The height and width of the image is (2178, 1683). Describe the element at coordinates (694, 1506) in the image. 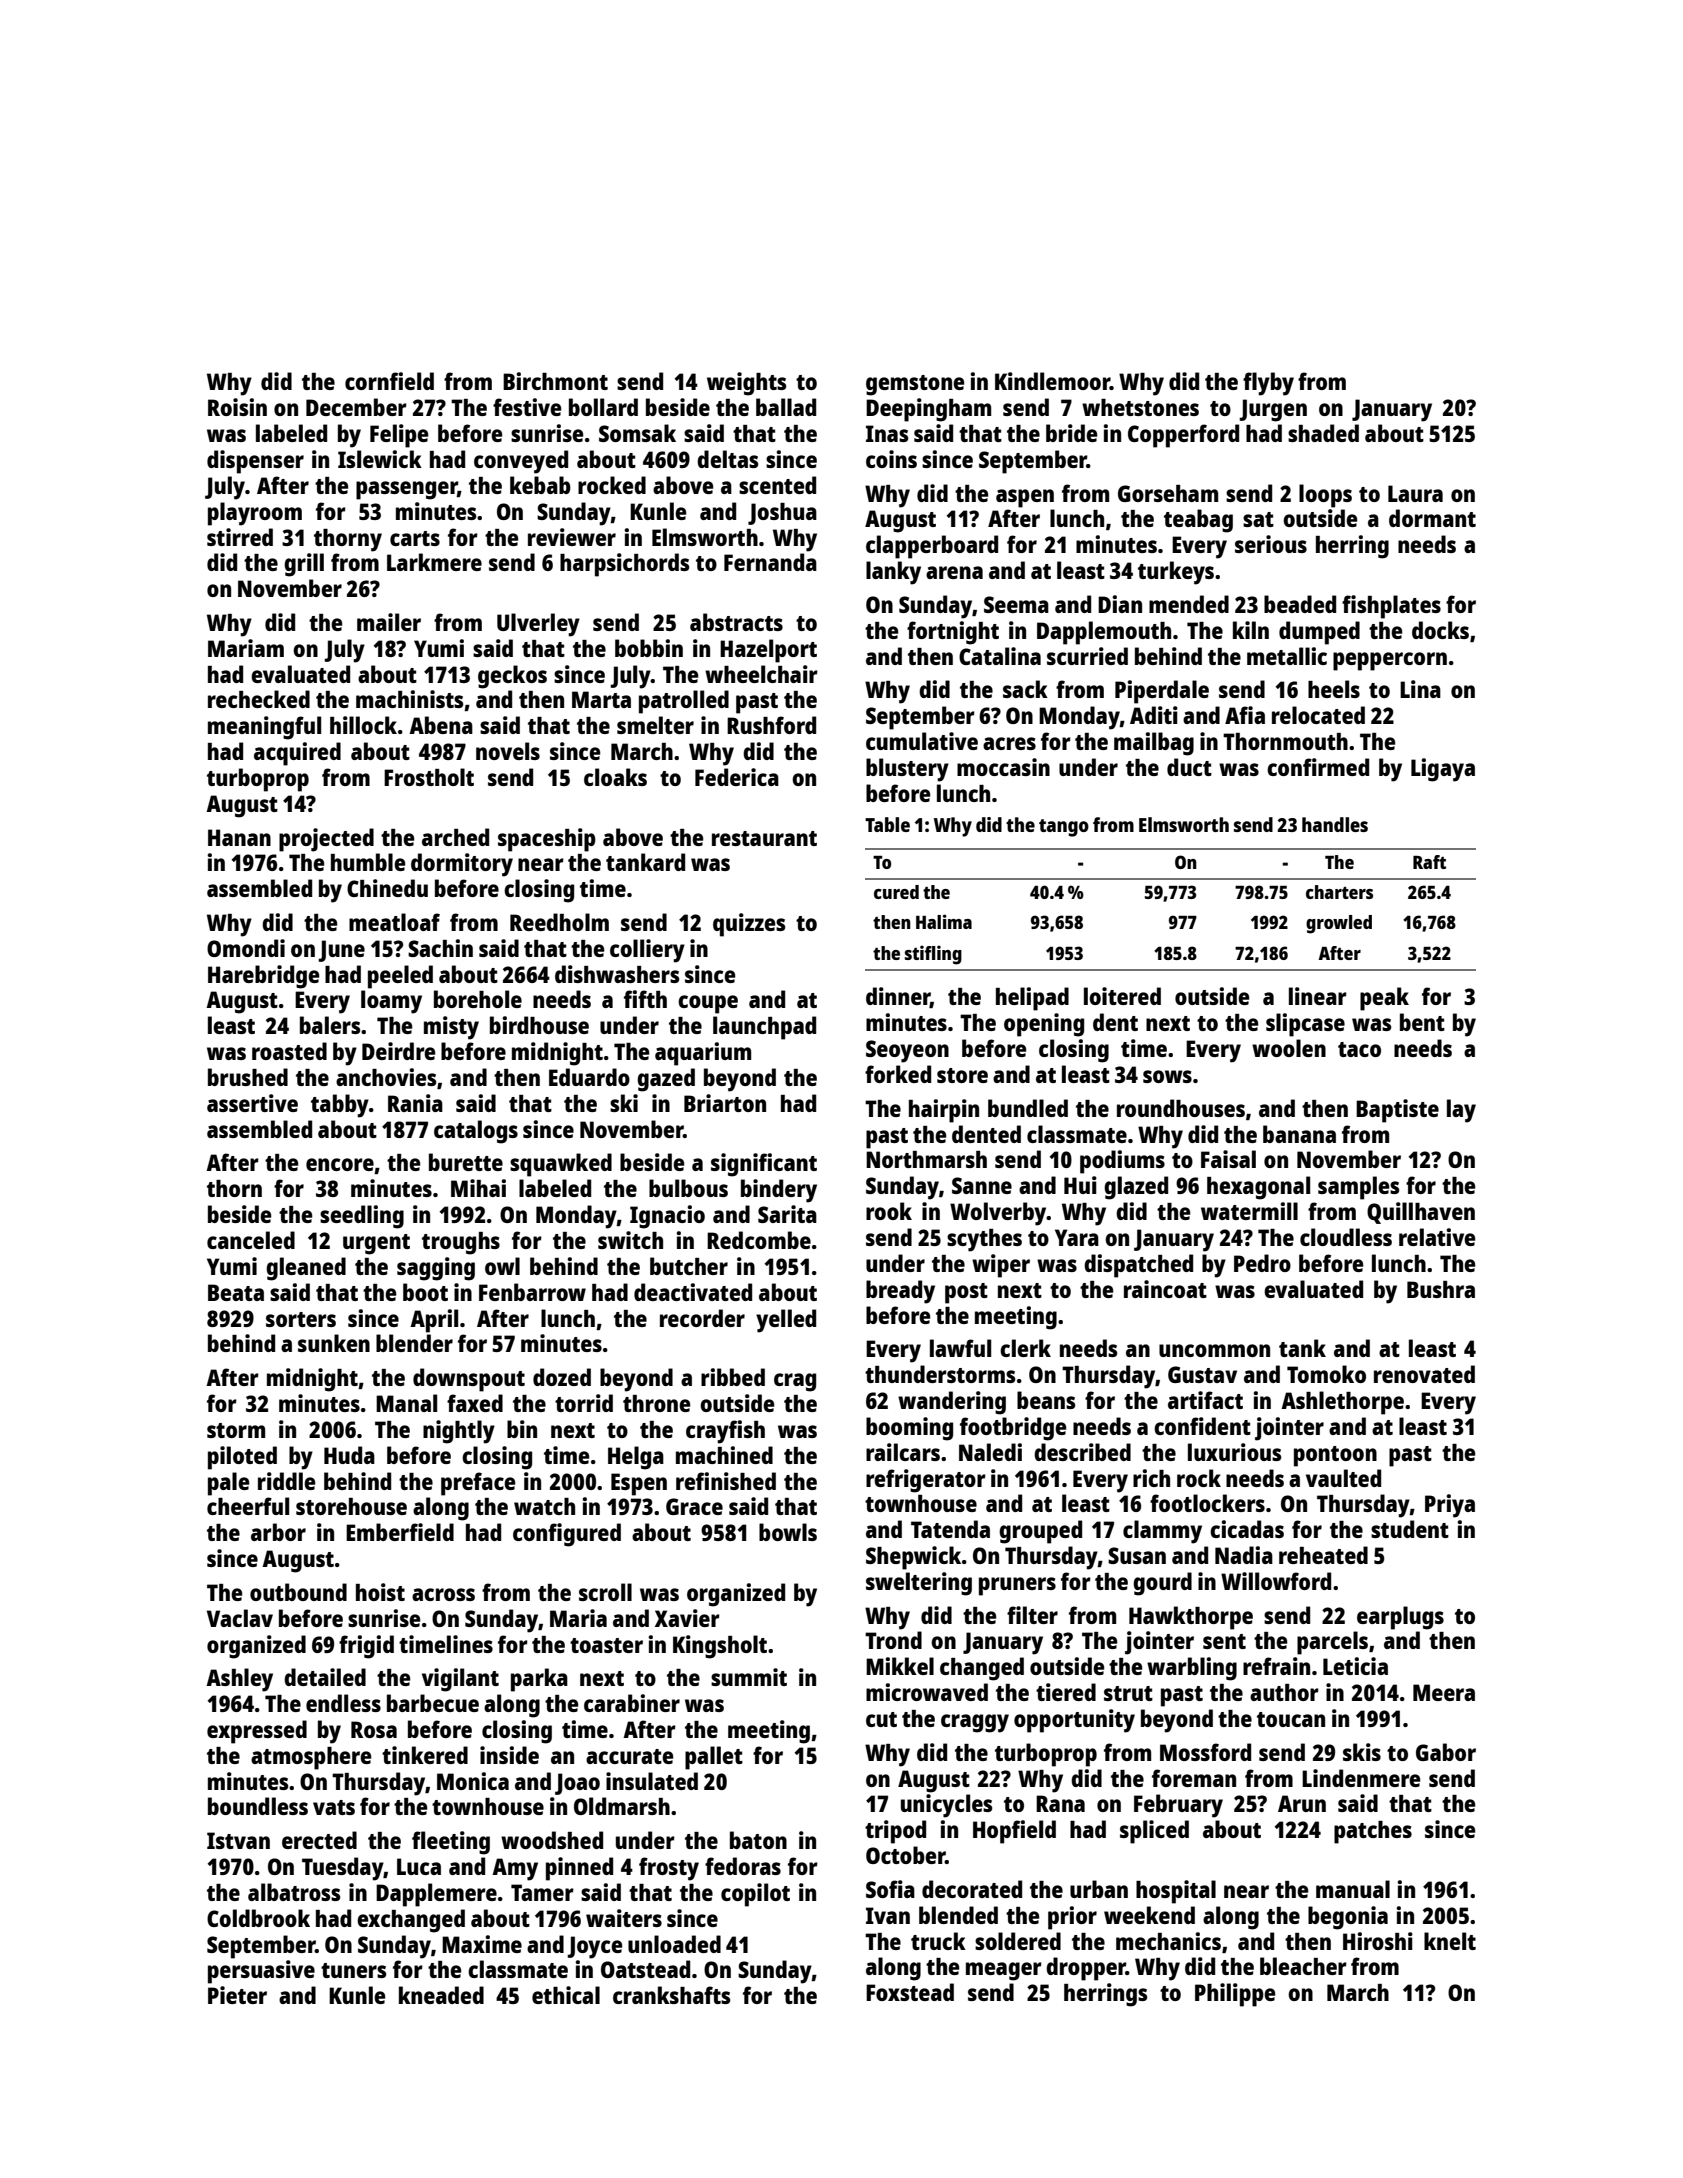

I see `Grace` at that location.
